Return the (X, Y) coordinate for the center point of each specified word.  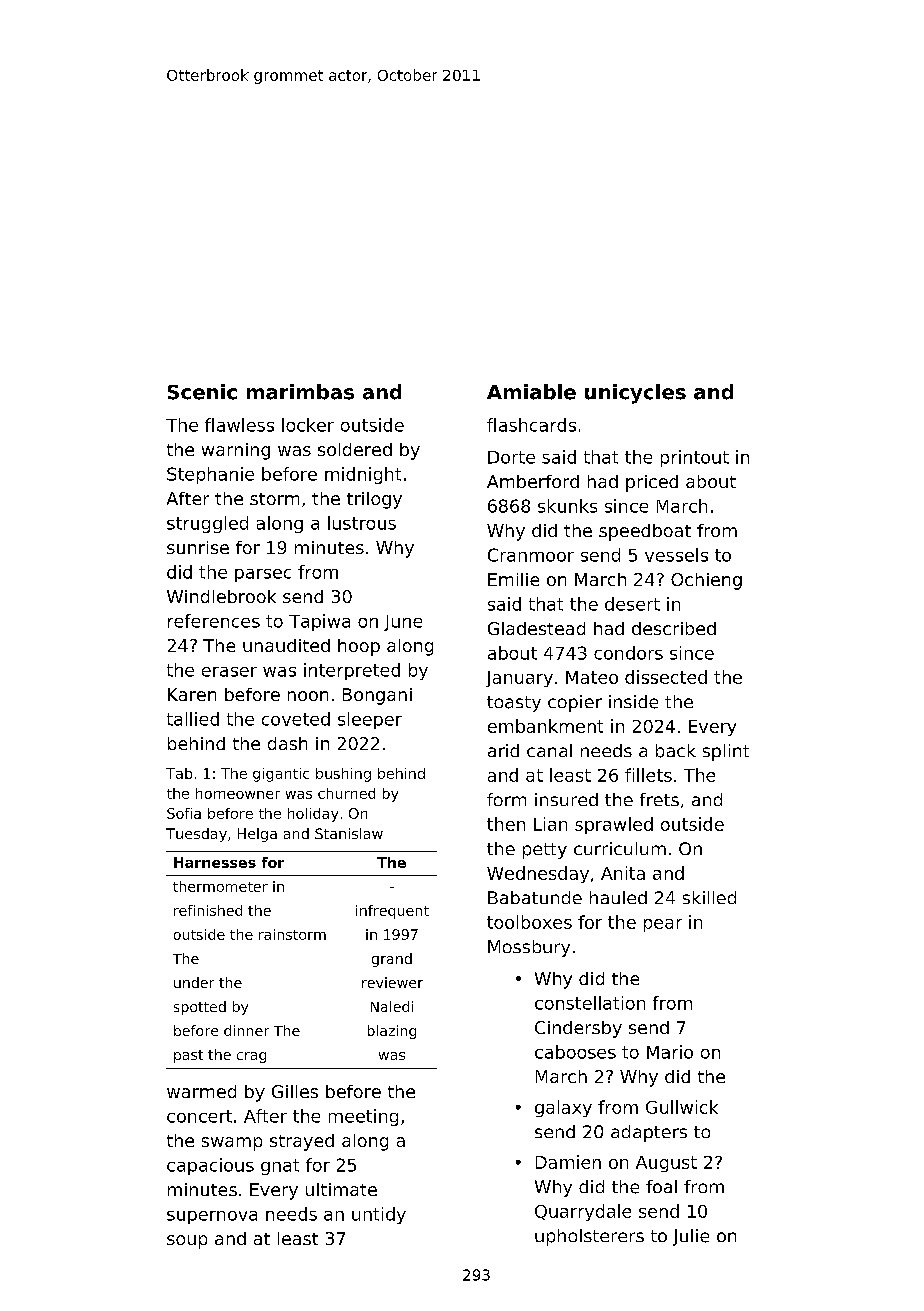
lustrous (362, 523)
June (403, 623)
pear (663, 925)
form (506, 799)
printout (695, 458)
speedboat (645, 532)
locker (308, 425)
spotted (200, 1008)
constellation (590, 1003)
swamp (232, 1144)
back (676, 751)
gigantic (281, 775)
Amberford (533, 481)
